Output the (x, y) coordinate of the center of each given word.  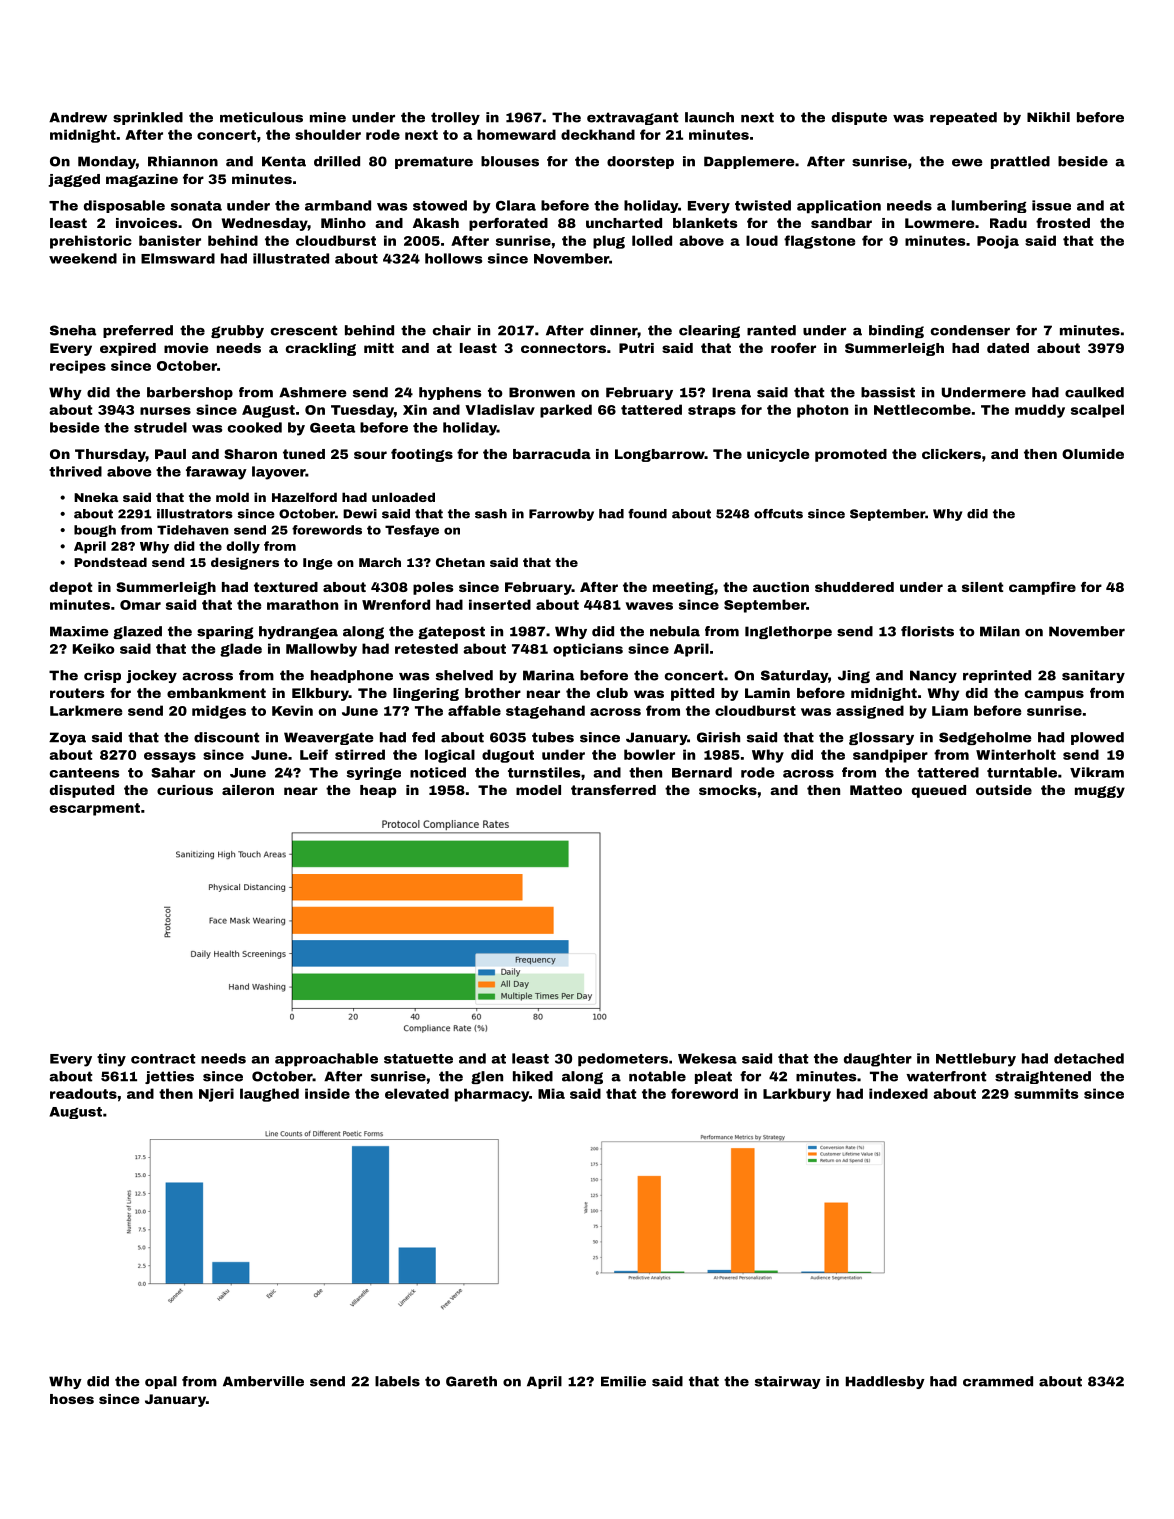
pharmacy (492, 1095)
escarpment (95, 809)
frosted (1063, 223)
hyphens (450, 393)
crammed (998, 1381)
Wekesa (707, 1058)
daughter (878, 1060)
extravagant (632, 118)
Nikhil (1048, 117)
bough (95, 531)
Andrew (78, 117)
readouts (83, 1093)
